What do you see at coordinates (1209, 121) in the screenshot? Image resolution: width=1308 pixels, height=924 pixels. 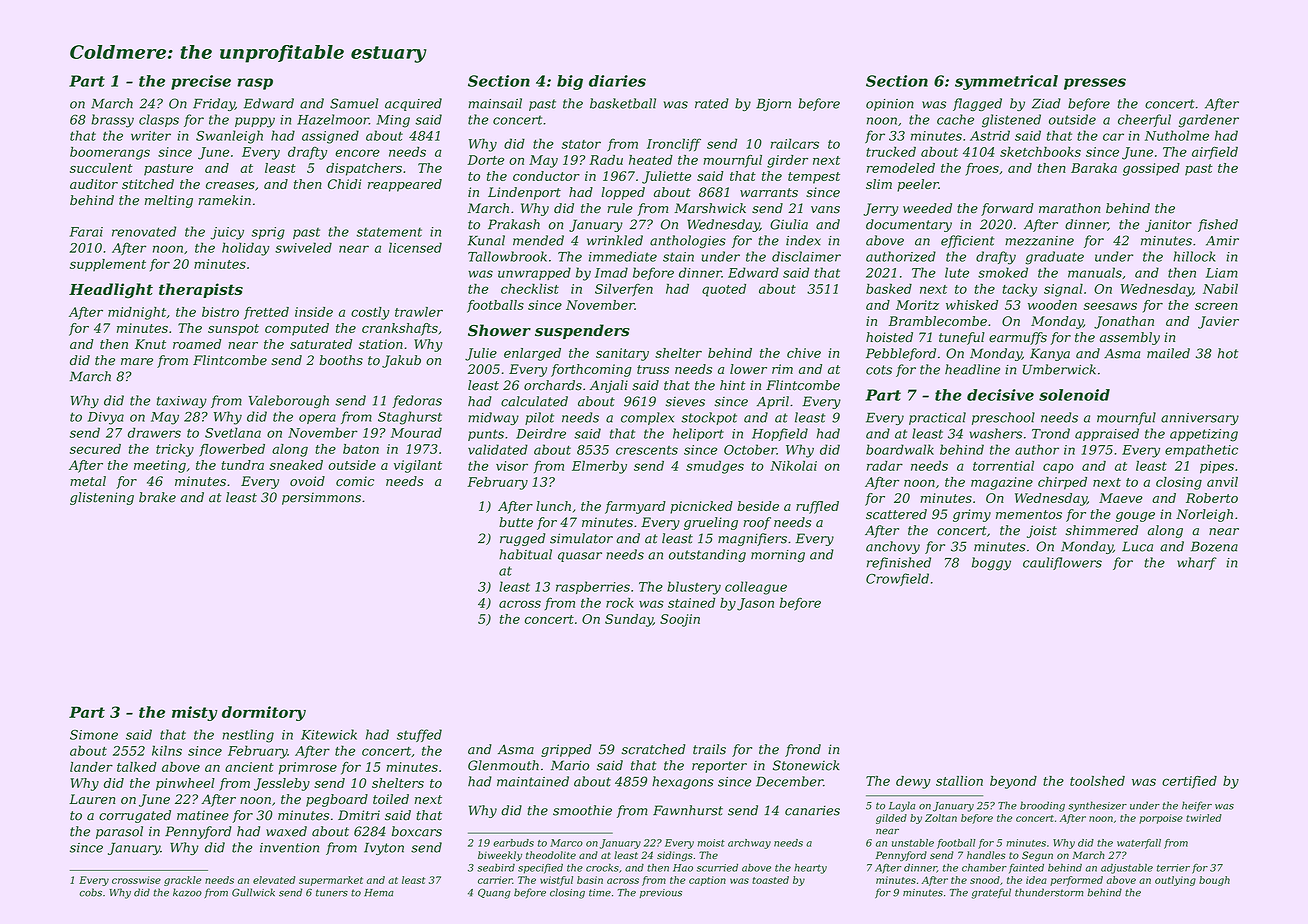 I see `gardener` at bounding box center [1209, 121].
